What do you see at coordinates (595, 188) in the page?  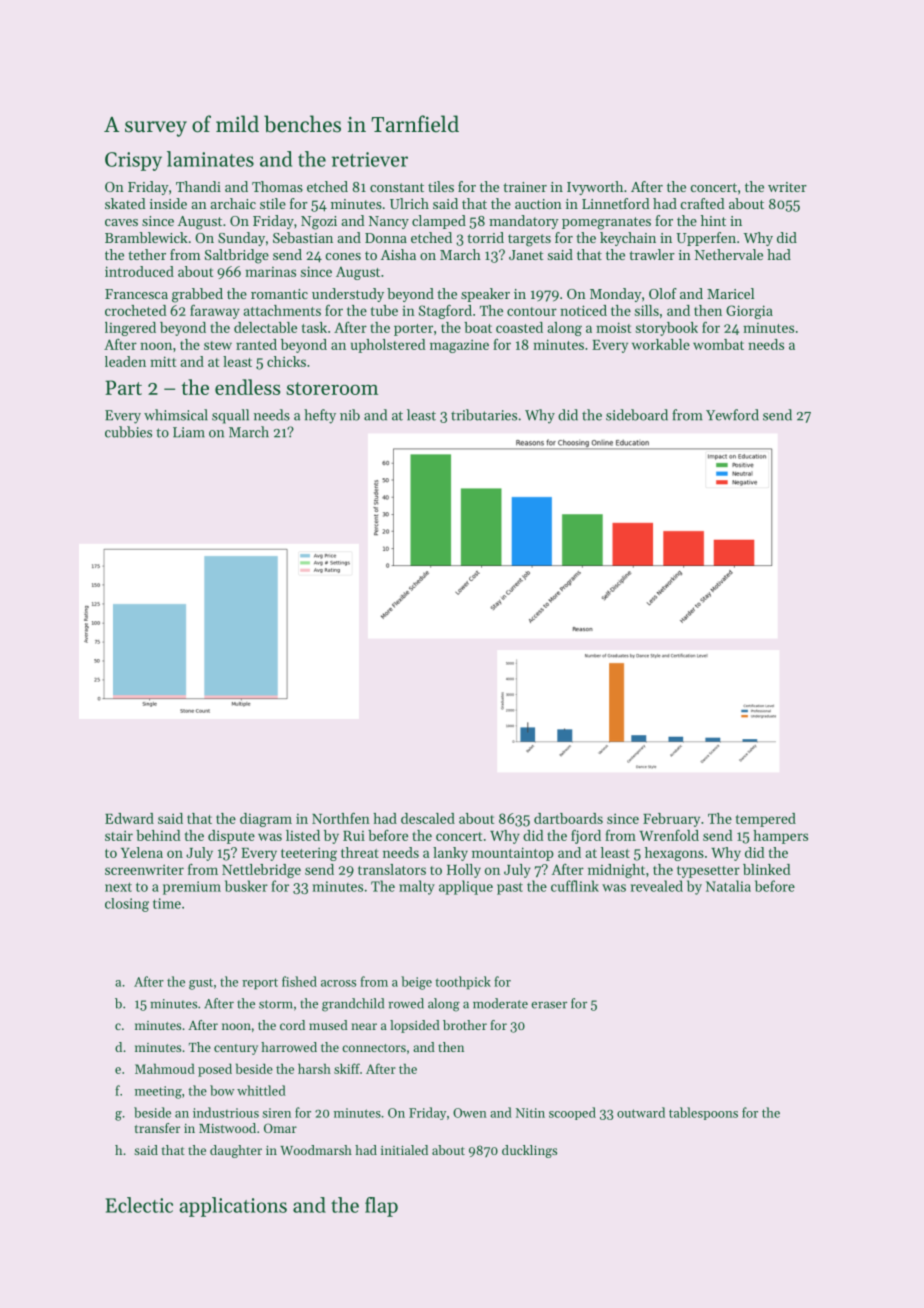 I see `Ivyworth` at bounding box center [595, 188].
